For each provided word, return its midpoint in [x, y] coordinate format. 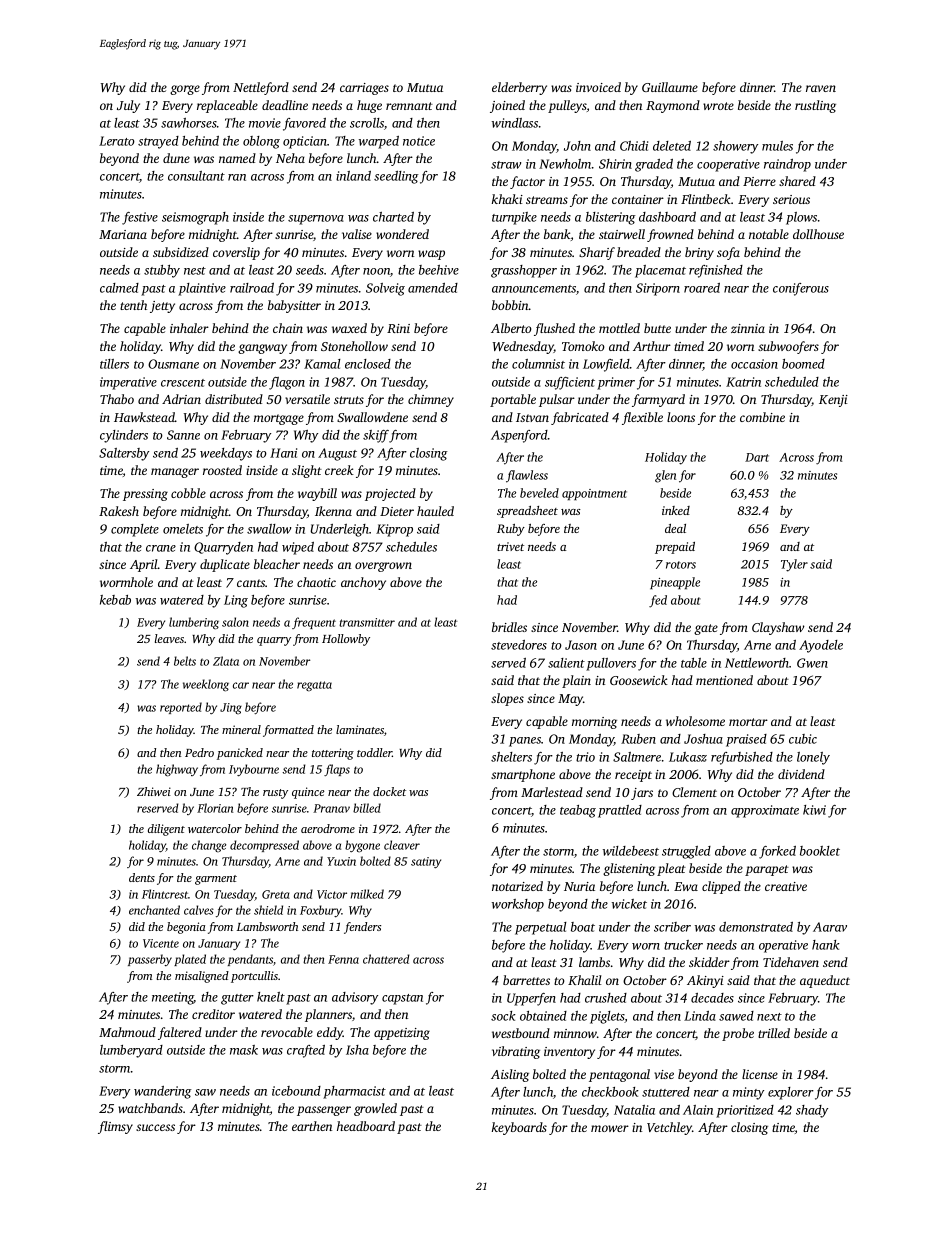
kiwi [814, 810]
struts [349, 400]
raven [821, 88]
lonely [813, 758]
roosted [222, 470]
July [128, 106]
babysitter [294, 306]
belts [185, 661]
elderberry [519, 88]
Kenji [833, 401]
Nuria [579, 886]
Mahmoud [127, 1032]
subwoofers [788, 347]
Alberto [511, 328]
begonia [186, 928]
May [570, 700]
